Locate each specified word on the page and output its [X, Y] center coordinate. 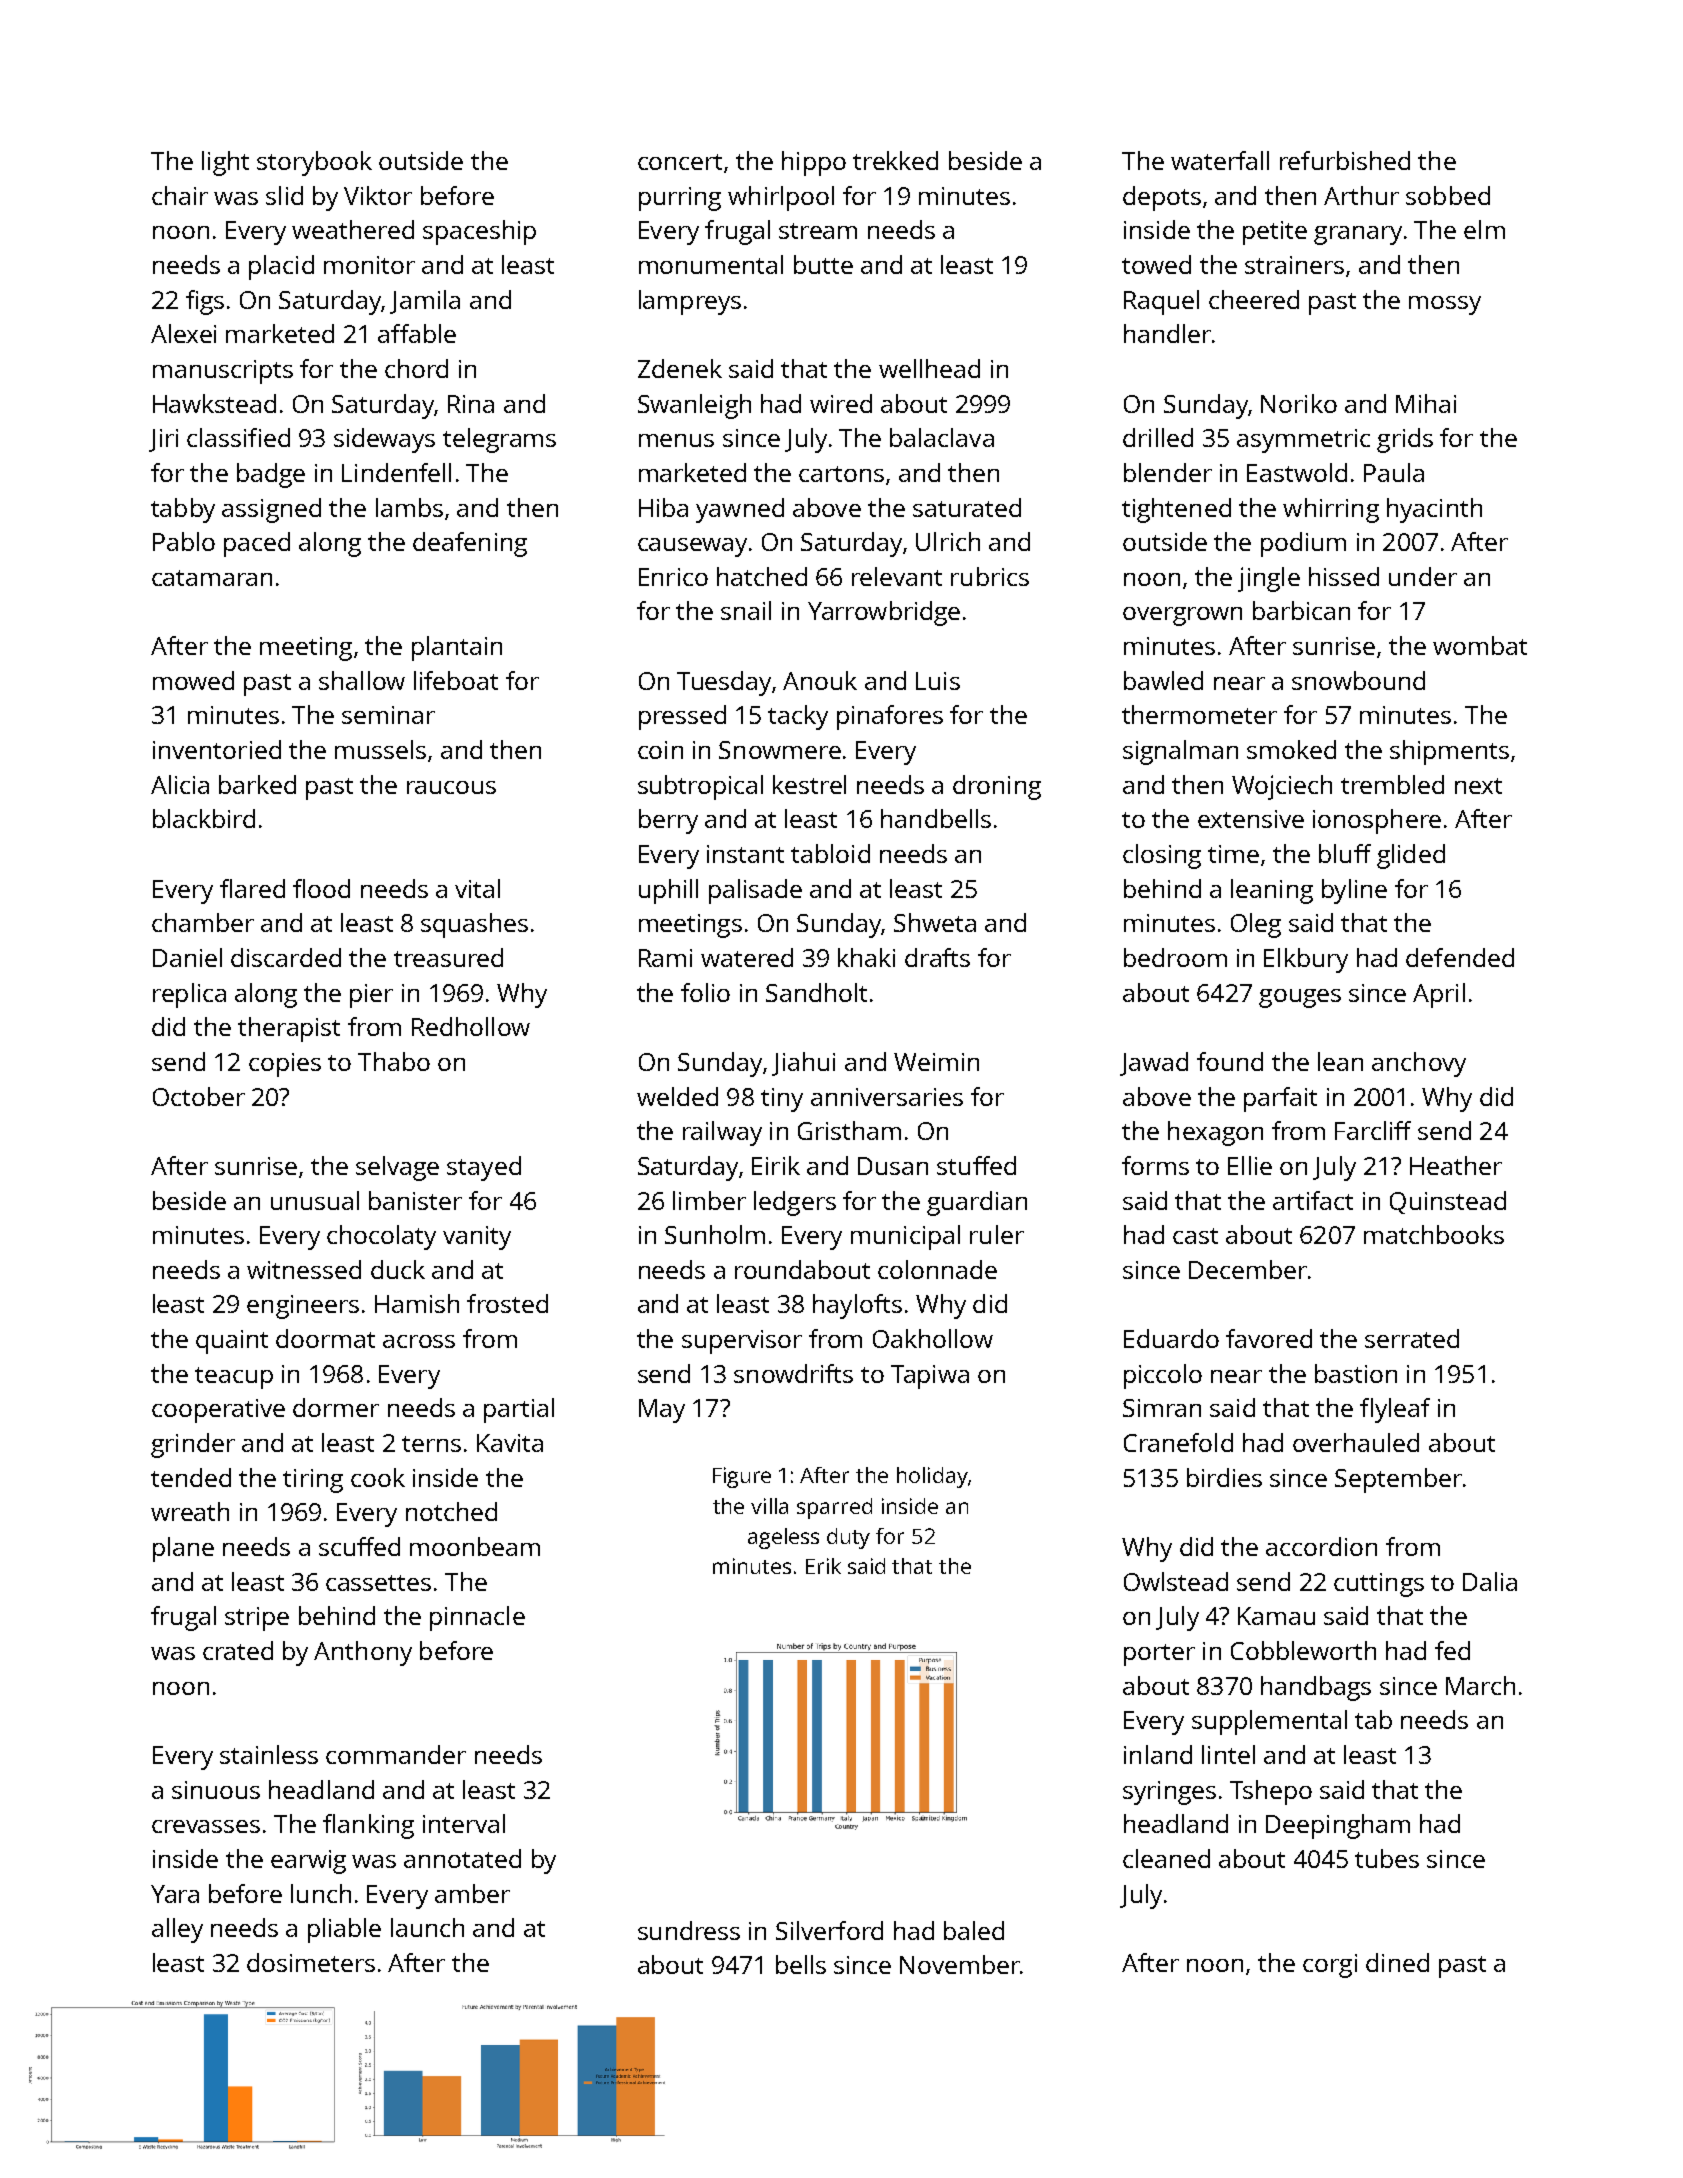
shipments [1449, 752]
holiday [932, 1477]
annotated [462, 1858]
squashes [474, 925]
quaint [232, 1342]
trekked [895, 160]
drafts [937, 957]
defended [1460, 957]
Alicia [180, 784]
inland [1158, 1754]
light [225, 163]
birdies [1224, 1477]
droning [997, 787]
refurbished [1345, 160]
